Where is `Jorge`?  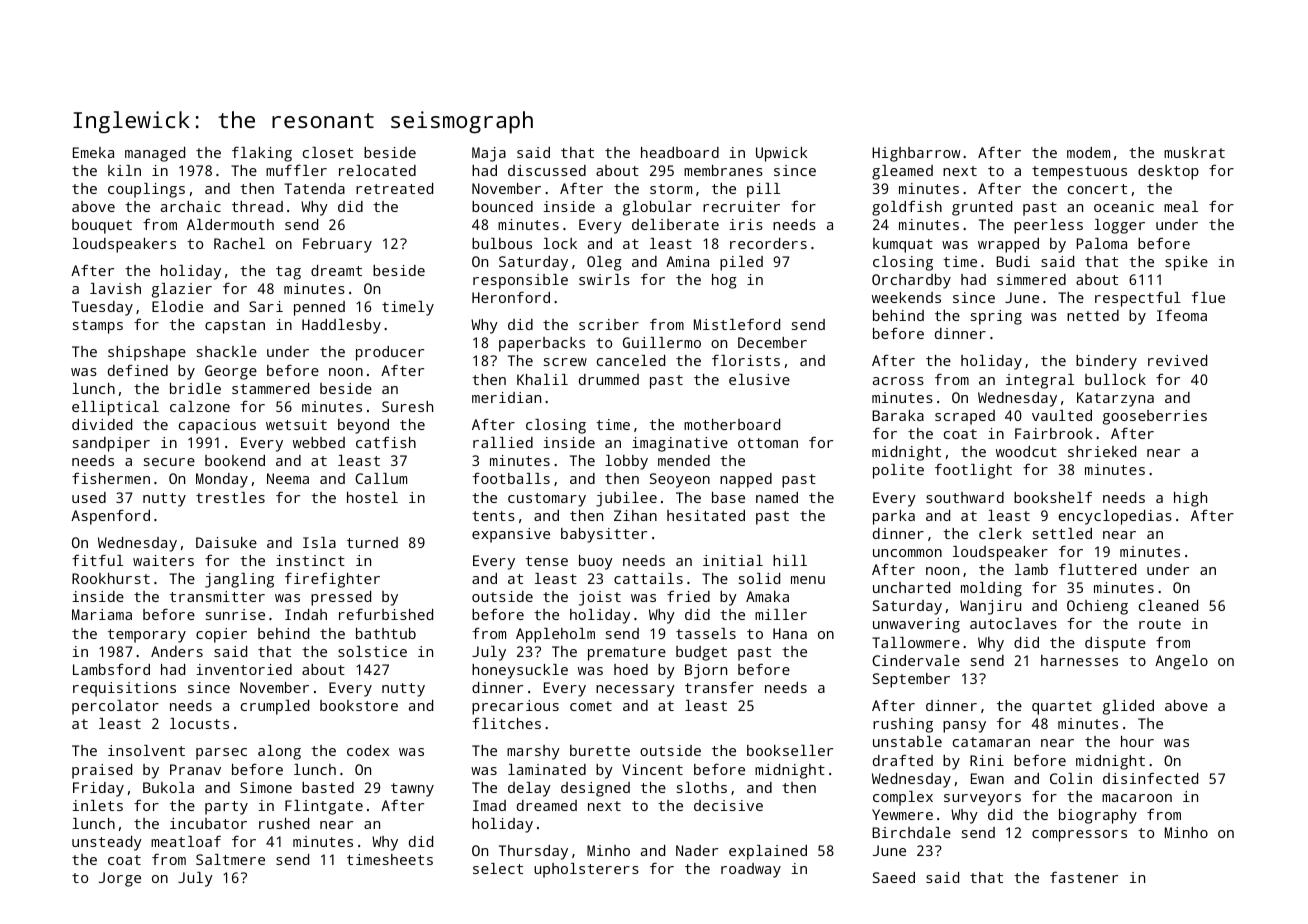
Jorge is located at coordinates (120, 879).
